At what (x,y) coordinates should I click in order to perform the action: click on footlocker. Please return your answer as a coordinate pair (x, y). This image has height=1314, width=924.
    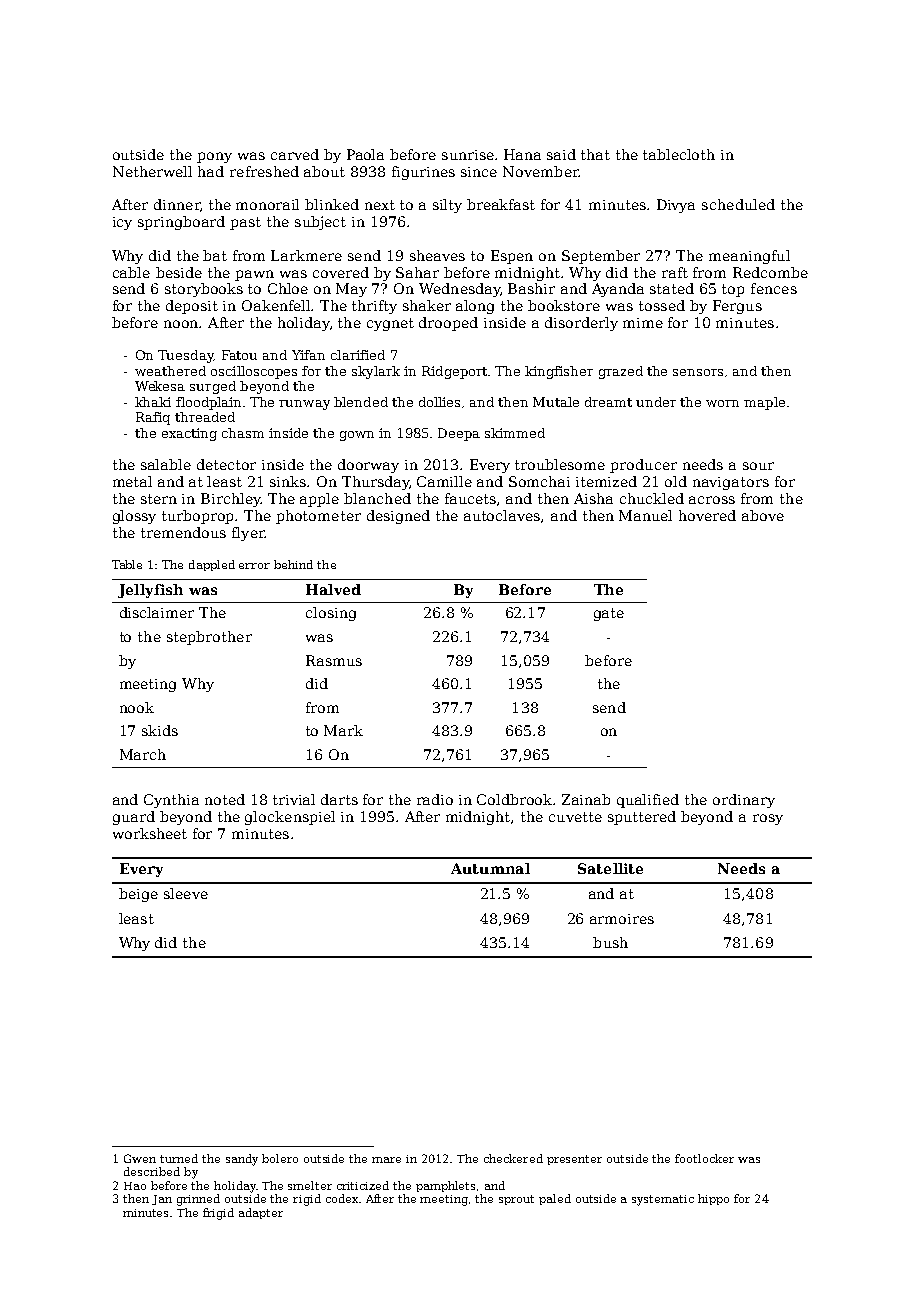
    Looking at the image, I should click on (704, 1158).
